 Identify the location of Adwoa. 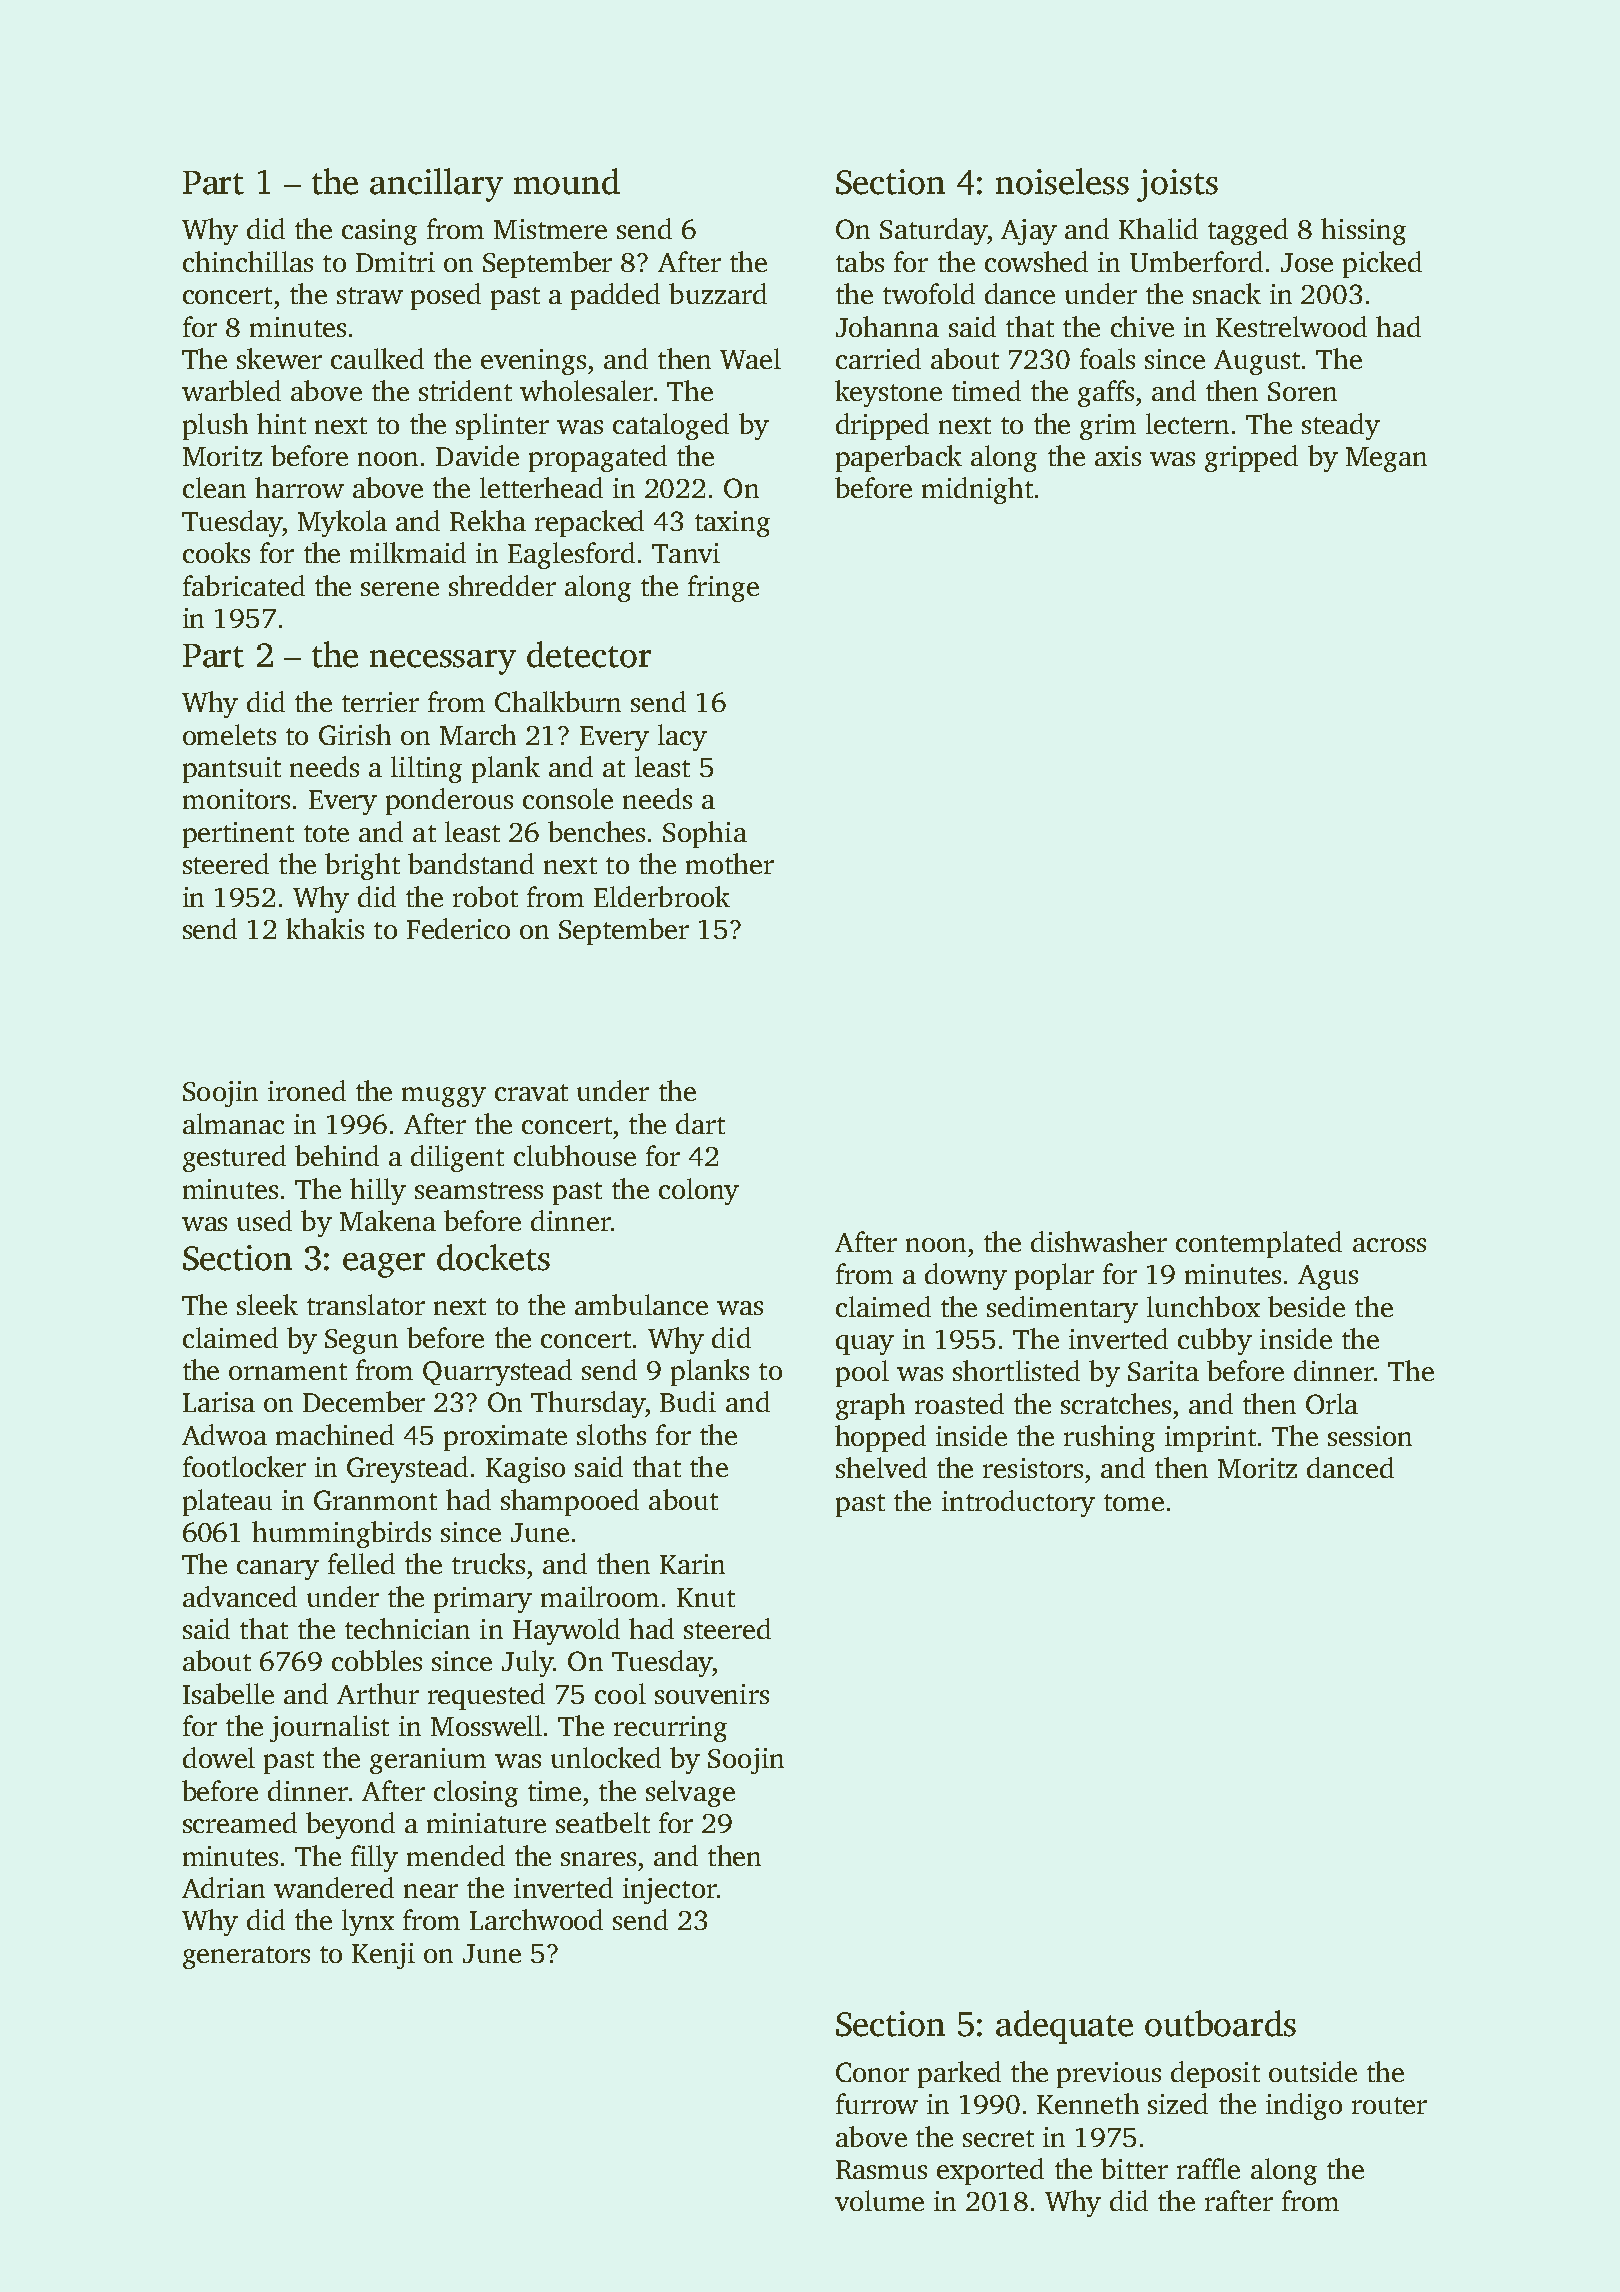
(224, 1434).
